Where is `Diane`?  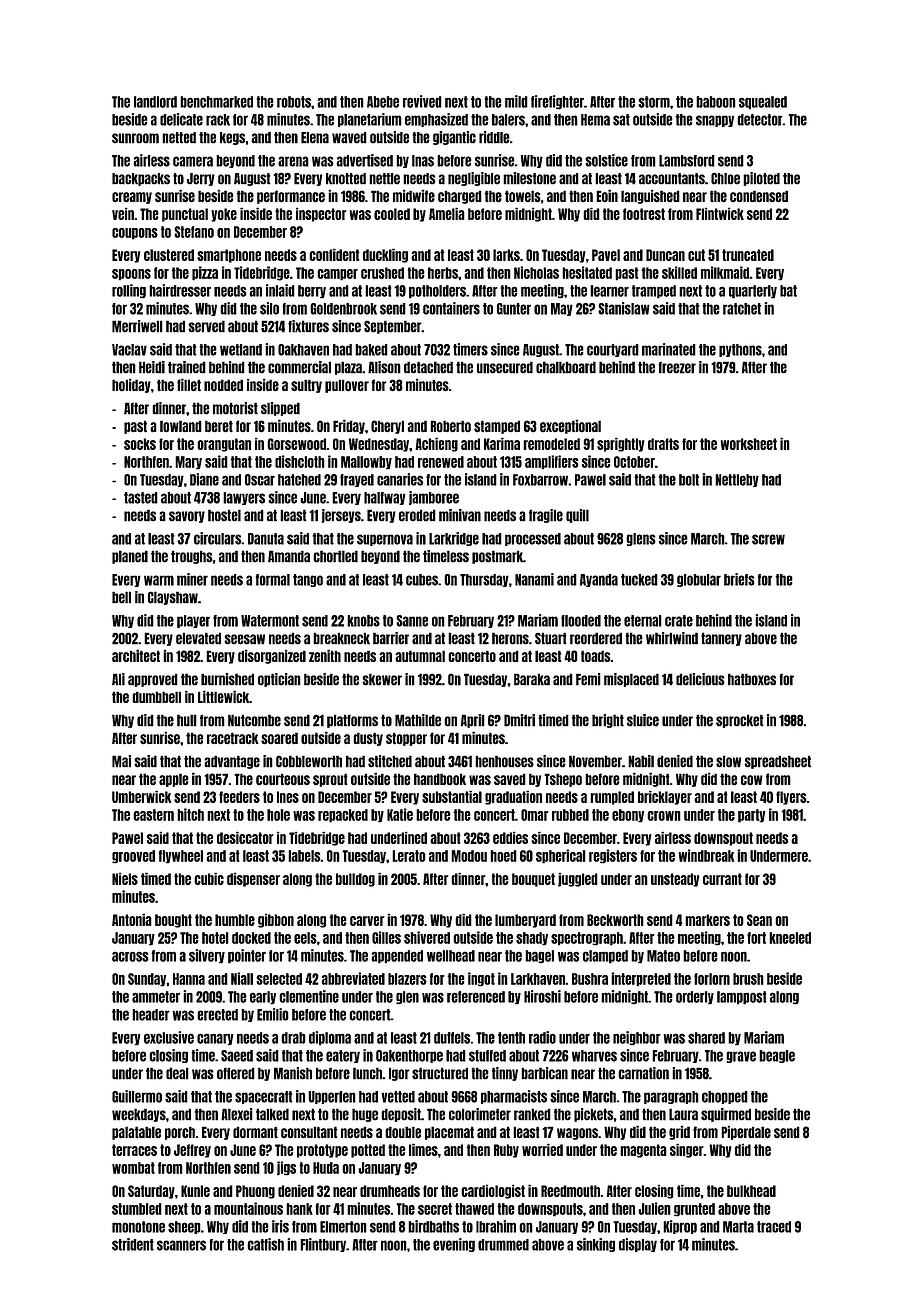 Diane is located at coordinates (204, 479).
